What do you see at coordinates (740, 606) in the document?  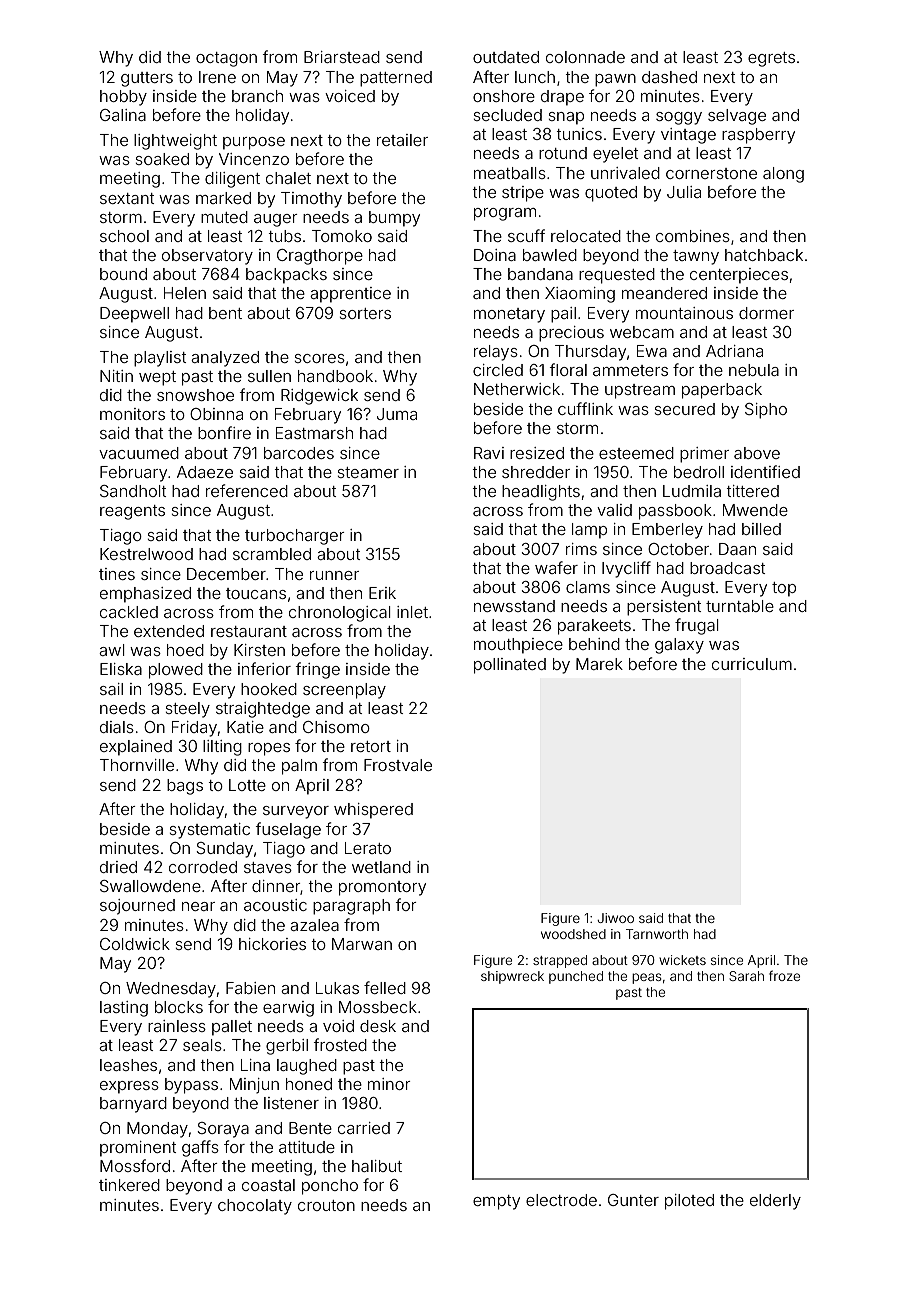 I see `turntable` at bounding box center [740, 606].
